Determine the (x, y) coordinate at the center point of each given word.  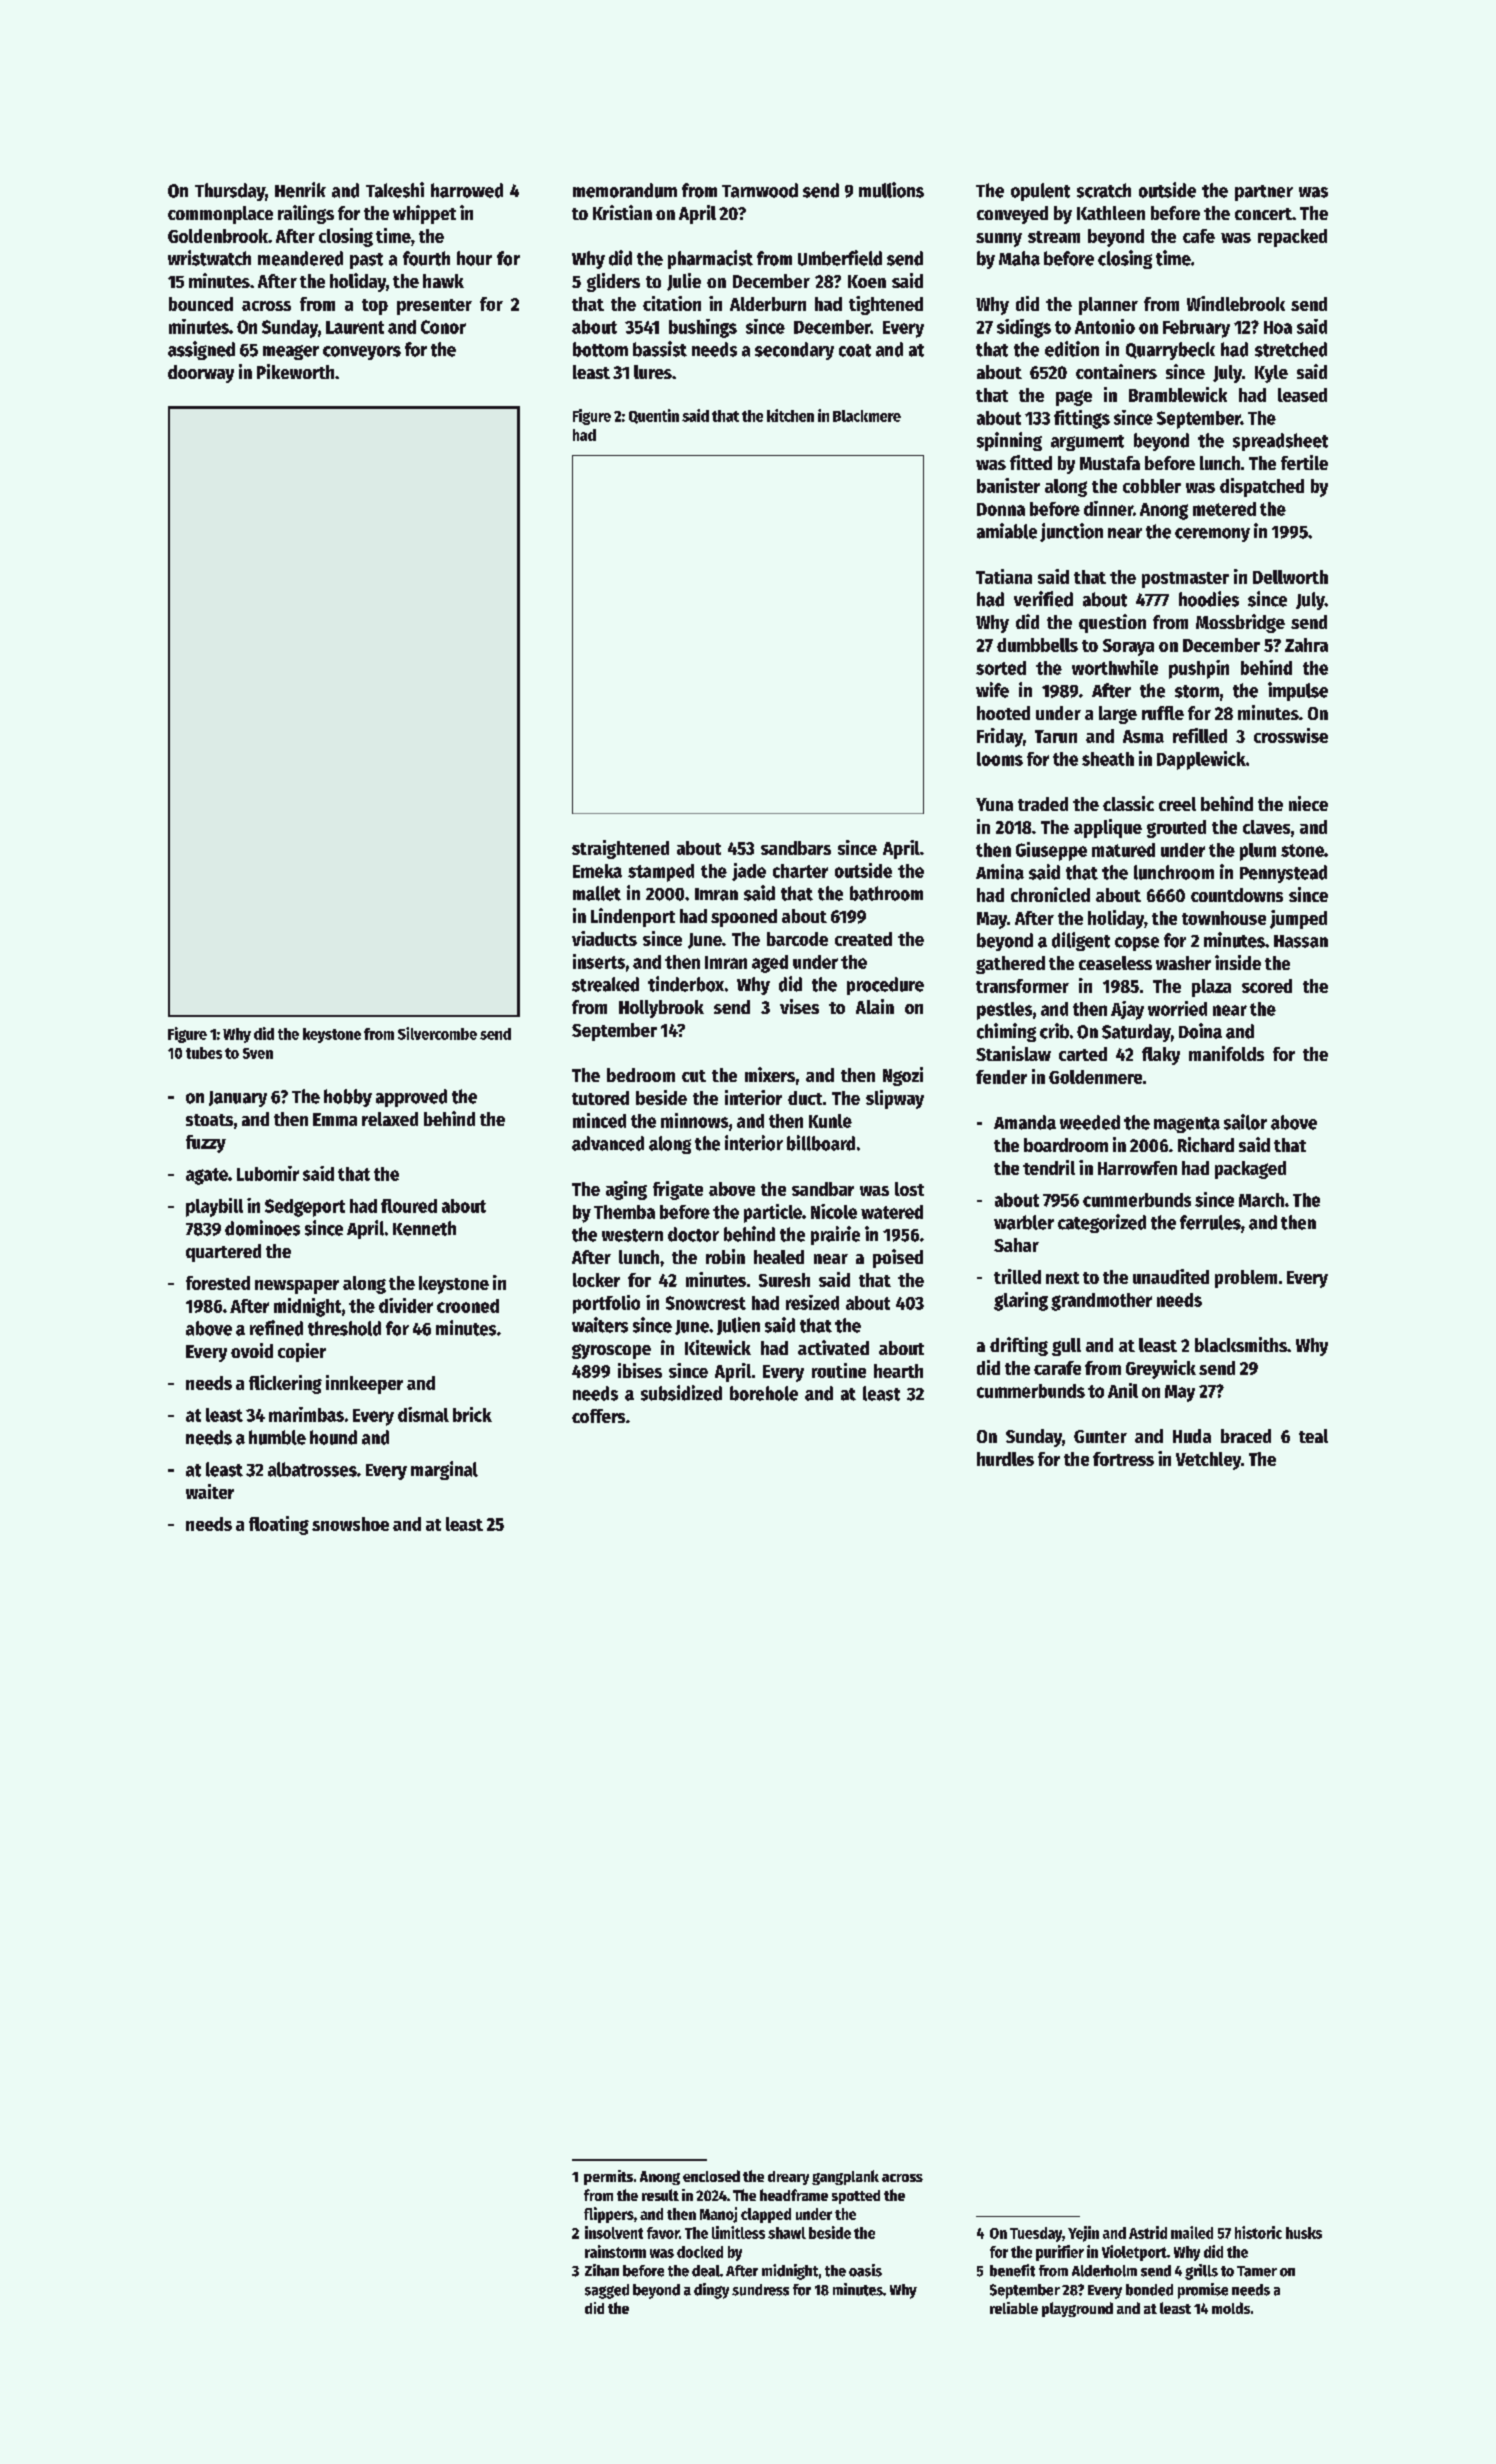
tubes (204, 1053)
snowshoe (350, 1524)
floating (279, 1525)
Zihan (602, 2270)
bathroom (886, 893)
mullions (891, 190)
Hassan (1301, 941)
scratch (1104, 190)
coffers (598, 1416)
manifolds (1226, 1053)
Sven (258, 1053)
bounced (201, 304)
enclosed (711, 2176)
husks (1304, 2233)
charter (800, 871)
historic (1258, 2232)
